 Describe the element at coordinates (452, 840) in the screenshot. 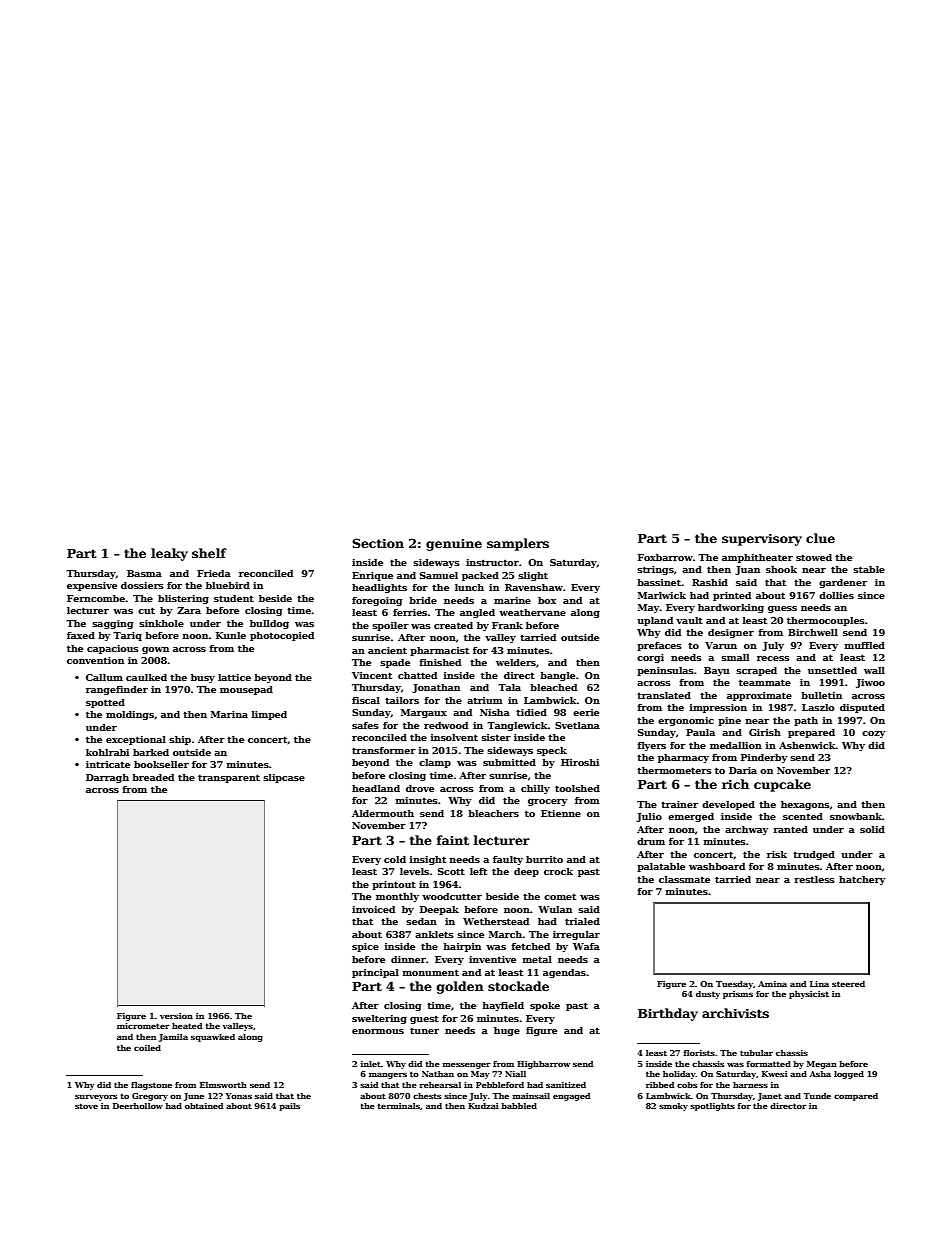

I see `faint` at that location.
